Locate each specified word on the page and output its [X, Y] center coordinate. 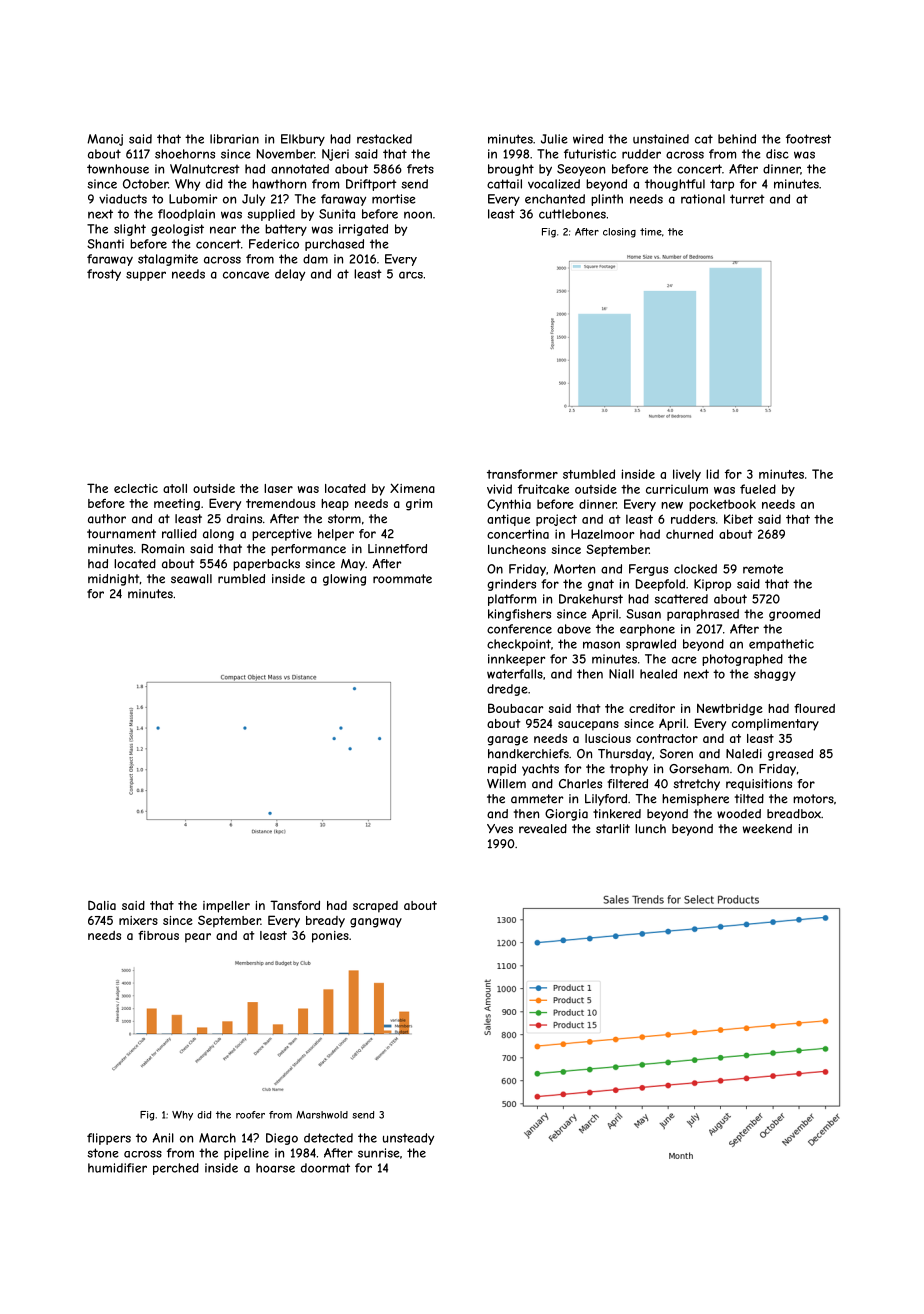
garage [507, 741]
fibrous [158, 935]
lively [687, 475]
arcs [411, 275]
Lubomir [193, 199]
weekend [767, 829]
